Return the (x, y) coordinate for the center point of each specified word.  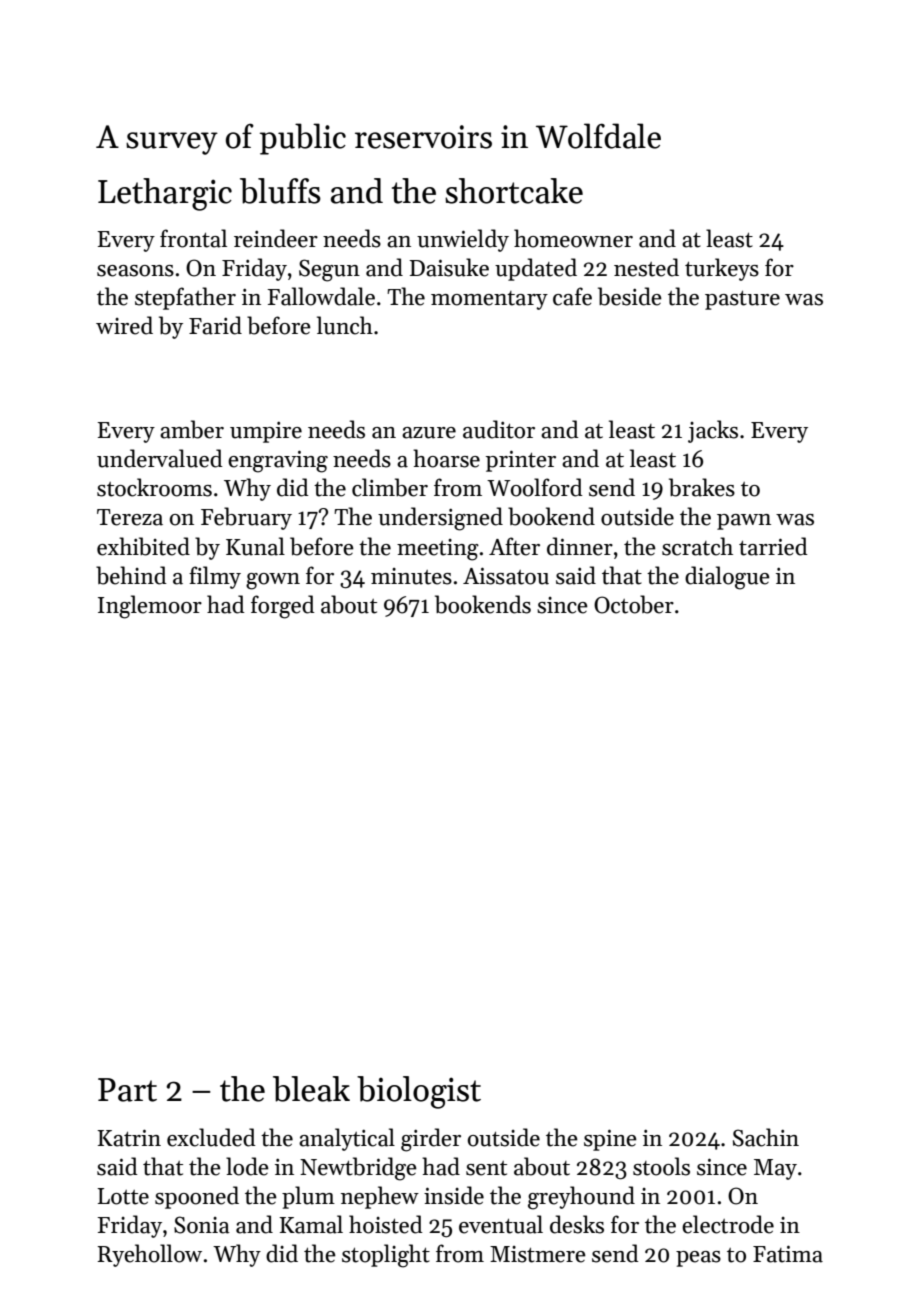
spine (610, 1140)
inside (454, 1195)
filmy (215, 577)
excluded (211, 1137)
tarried (773, 546)
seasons (135, 271)
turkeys (722, 269)
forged (283, 607)
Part (127, 1090)
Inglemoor (150, 607)
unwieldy (463, 240)
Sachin (766, 1137)
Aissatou (506, 576)
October (634, 604)
